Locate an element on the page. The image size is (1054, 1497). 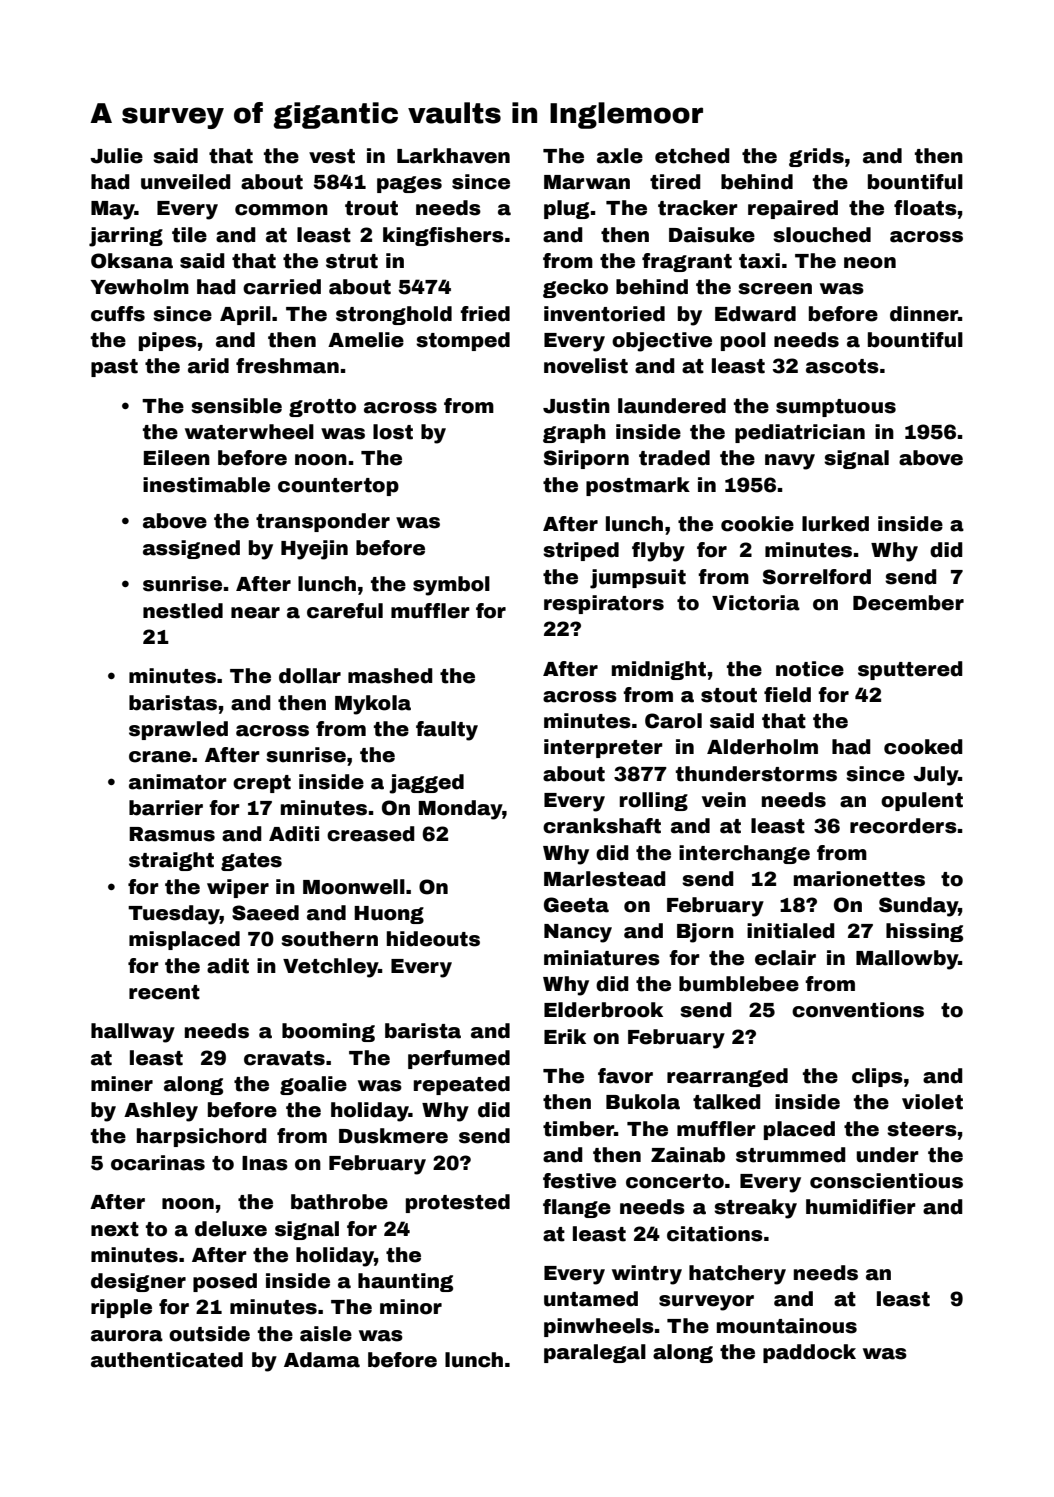
faulty is located at coordinates (447, 731).
